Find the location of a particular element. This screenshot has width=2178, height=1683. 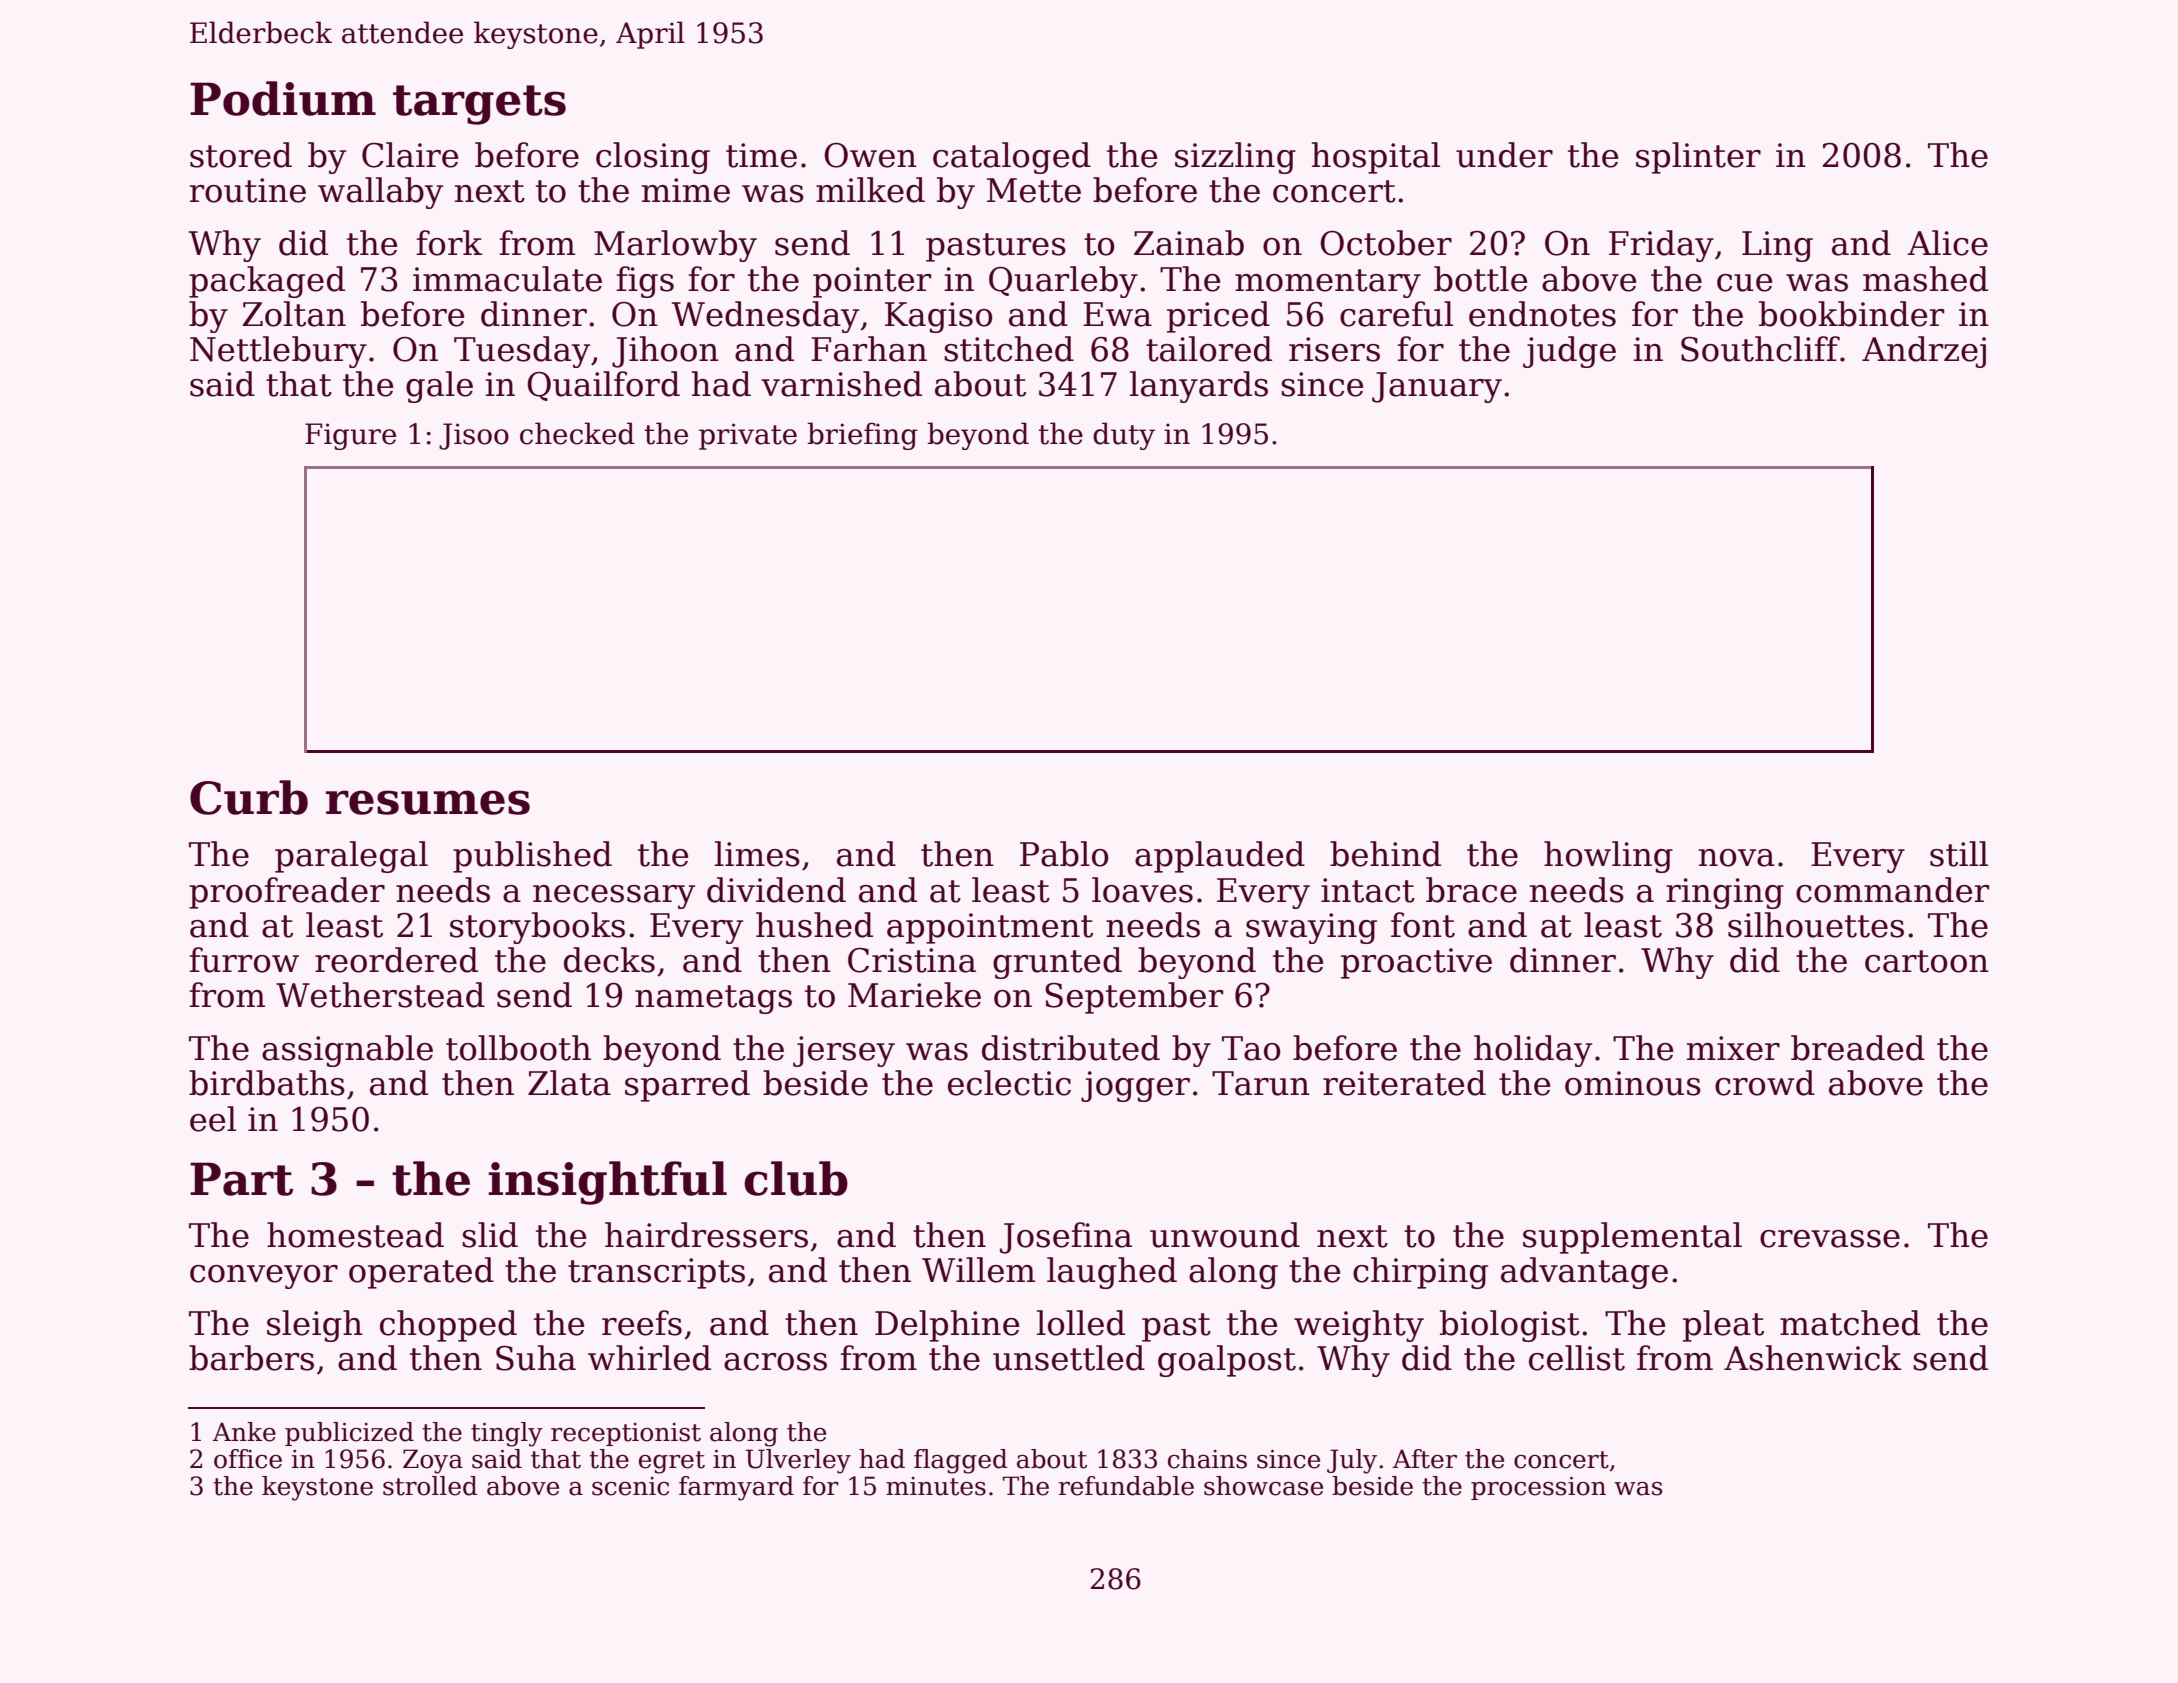

packaged is located at coordinates (267, 282).
